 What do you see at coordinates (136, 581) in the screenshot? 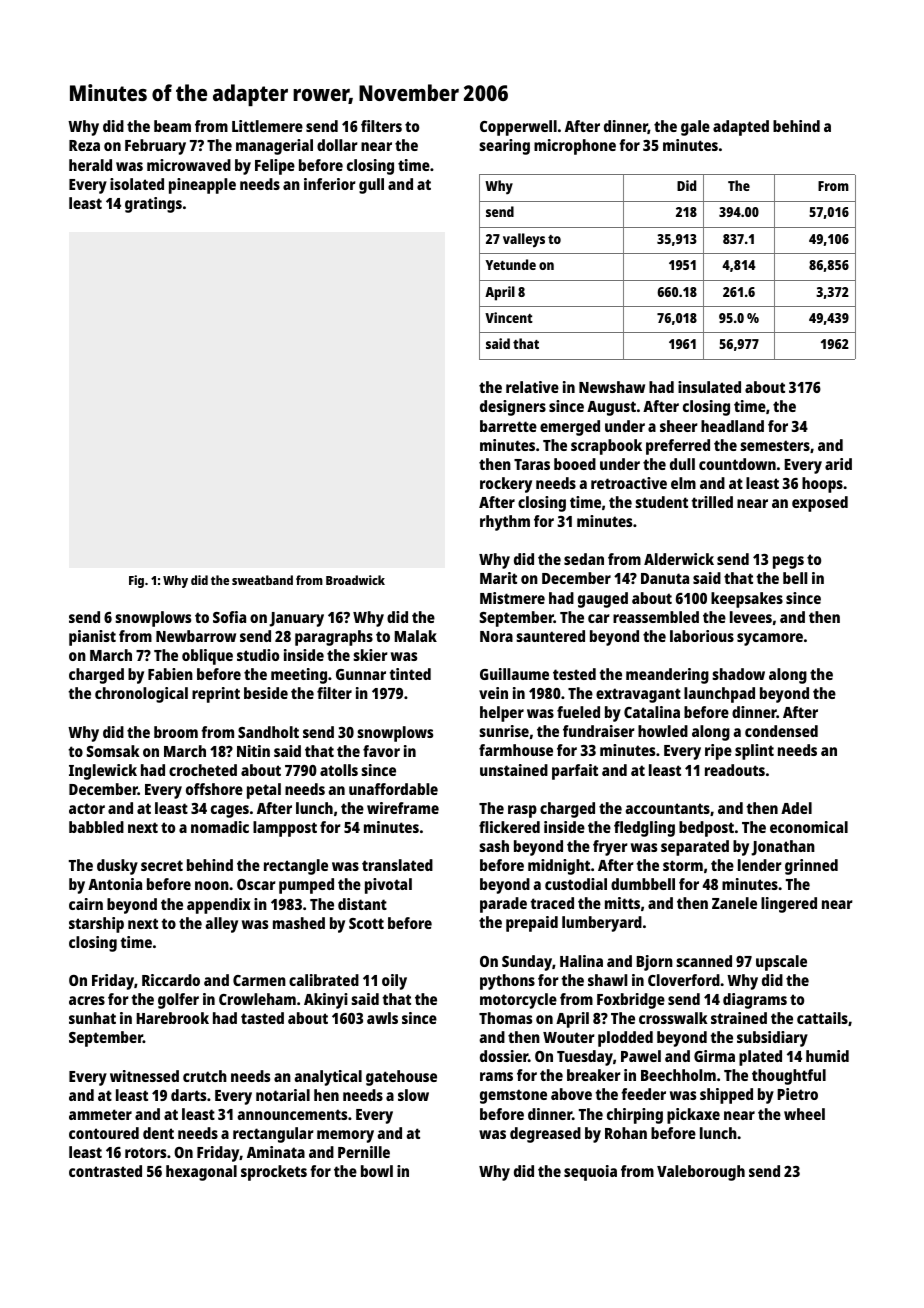
I see `Fig` at bounding box center [136, 581].
